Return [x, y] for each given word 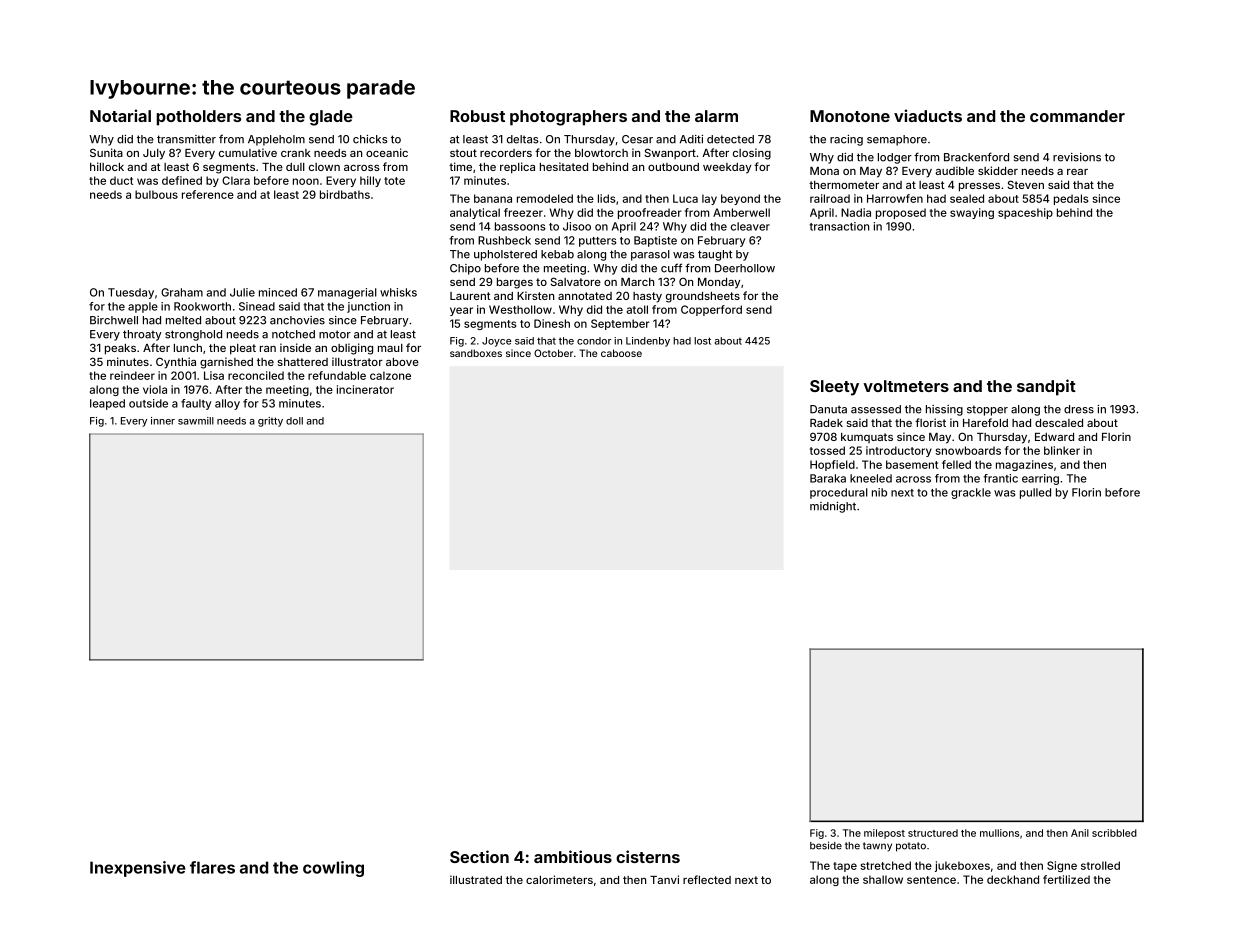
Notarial [120, 115]
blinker [1062, 450]
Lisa [214, 375]
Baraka [828, 478]
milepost [884, 834]
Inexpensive [138, 869]
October [553, 353]
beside [826, 845]
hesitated [564, 166]
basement [912, 464]
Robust [477, 116]
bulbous [156, 194]
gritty [270, 422]
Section [479, 856]
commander [1077, 116]
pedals [1071, 199]
